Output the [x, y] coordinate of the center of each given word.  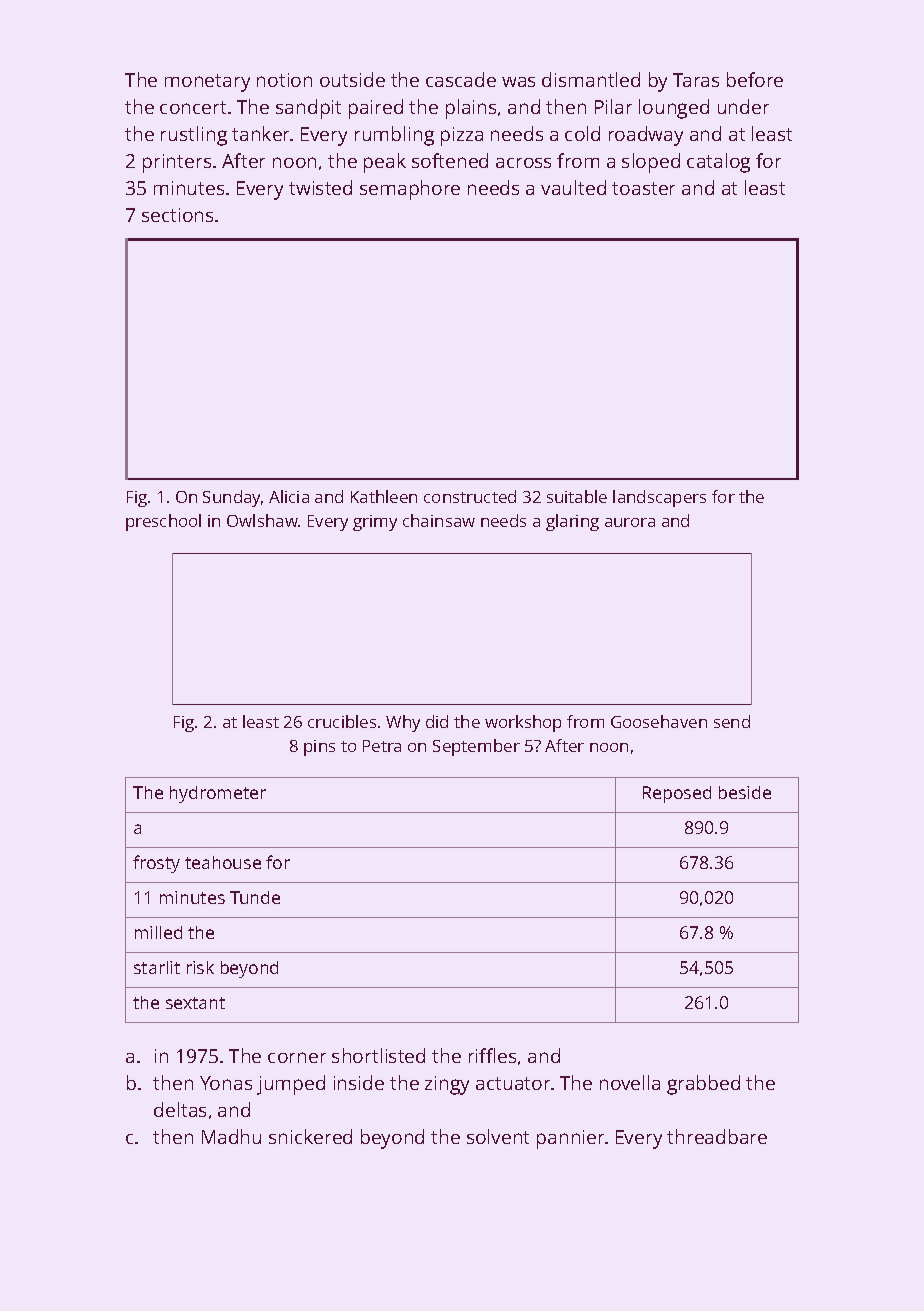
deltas [180, 1109]
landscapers [659, 498]
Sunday [231, 498]
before [755, 79]
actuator [513, 1083]
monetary [207, 83]
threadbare [717, 1136]
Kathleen [384, 496]
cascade [461, 79]
